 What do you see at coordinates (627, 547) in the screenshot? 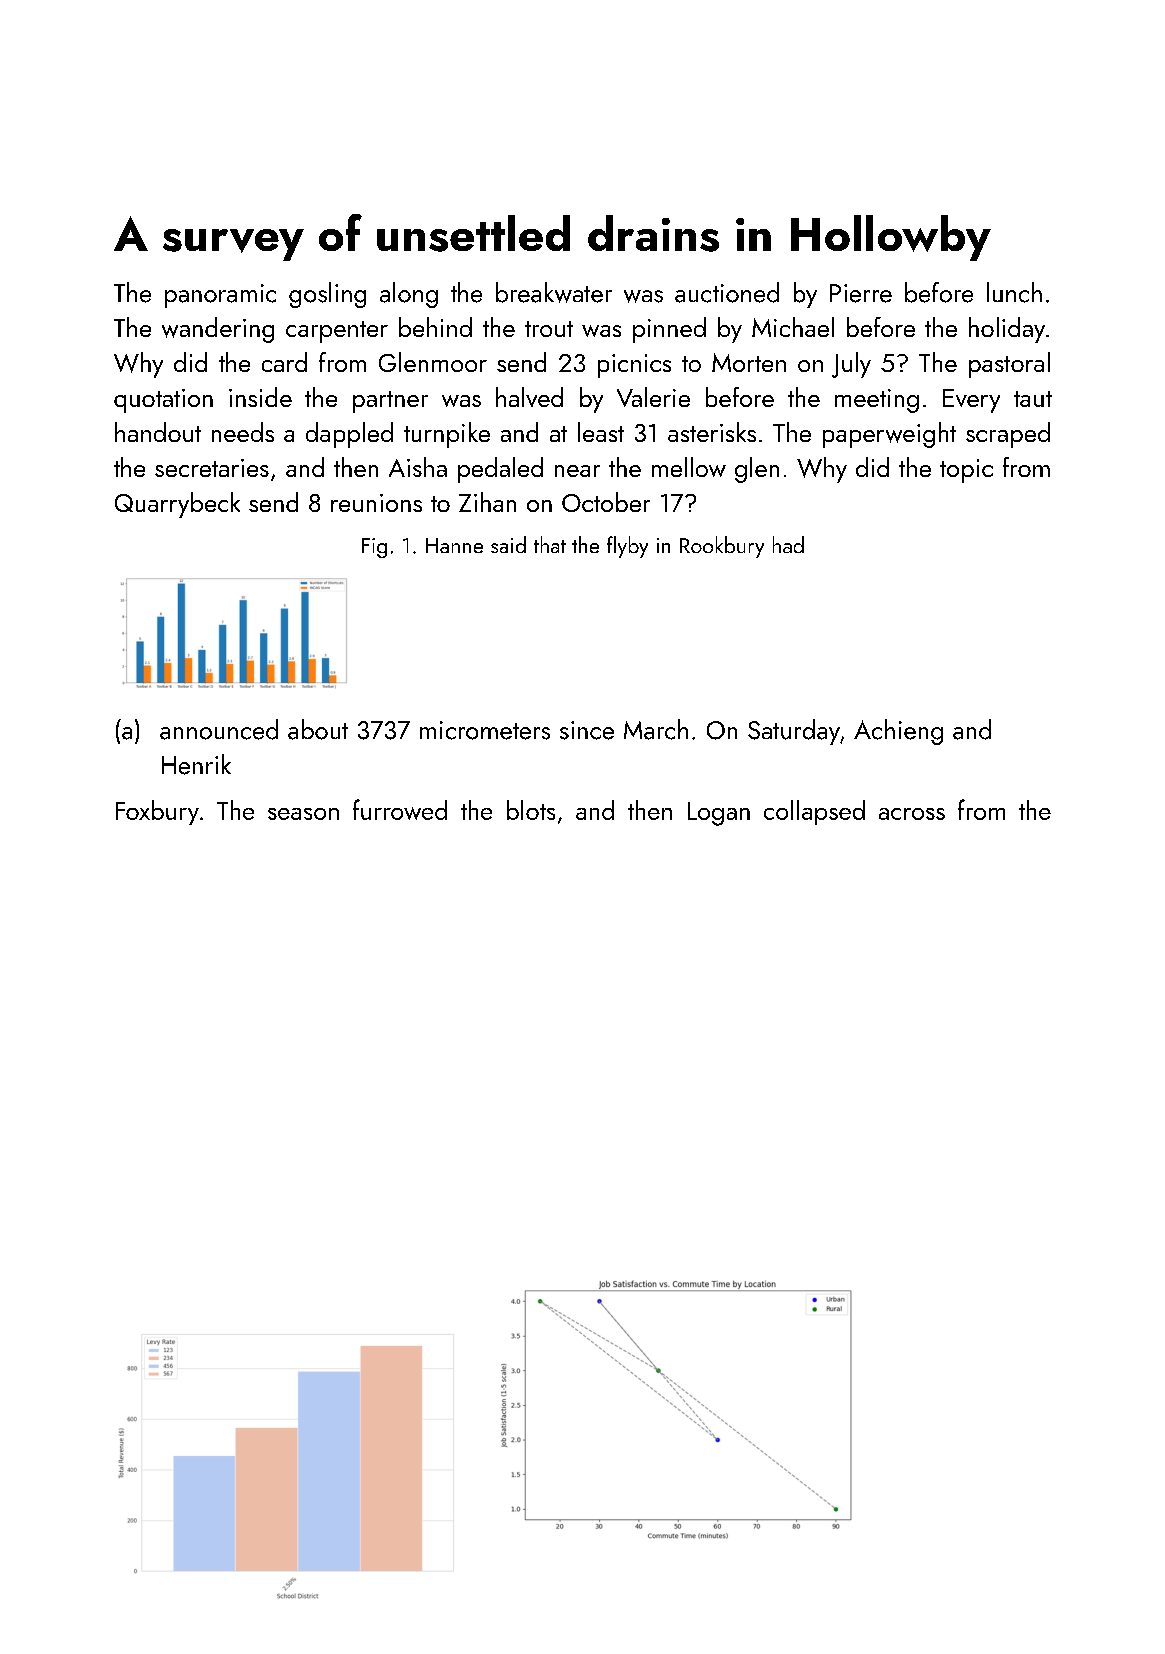
I see `flyby` at bounding box center [627, 547].
